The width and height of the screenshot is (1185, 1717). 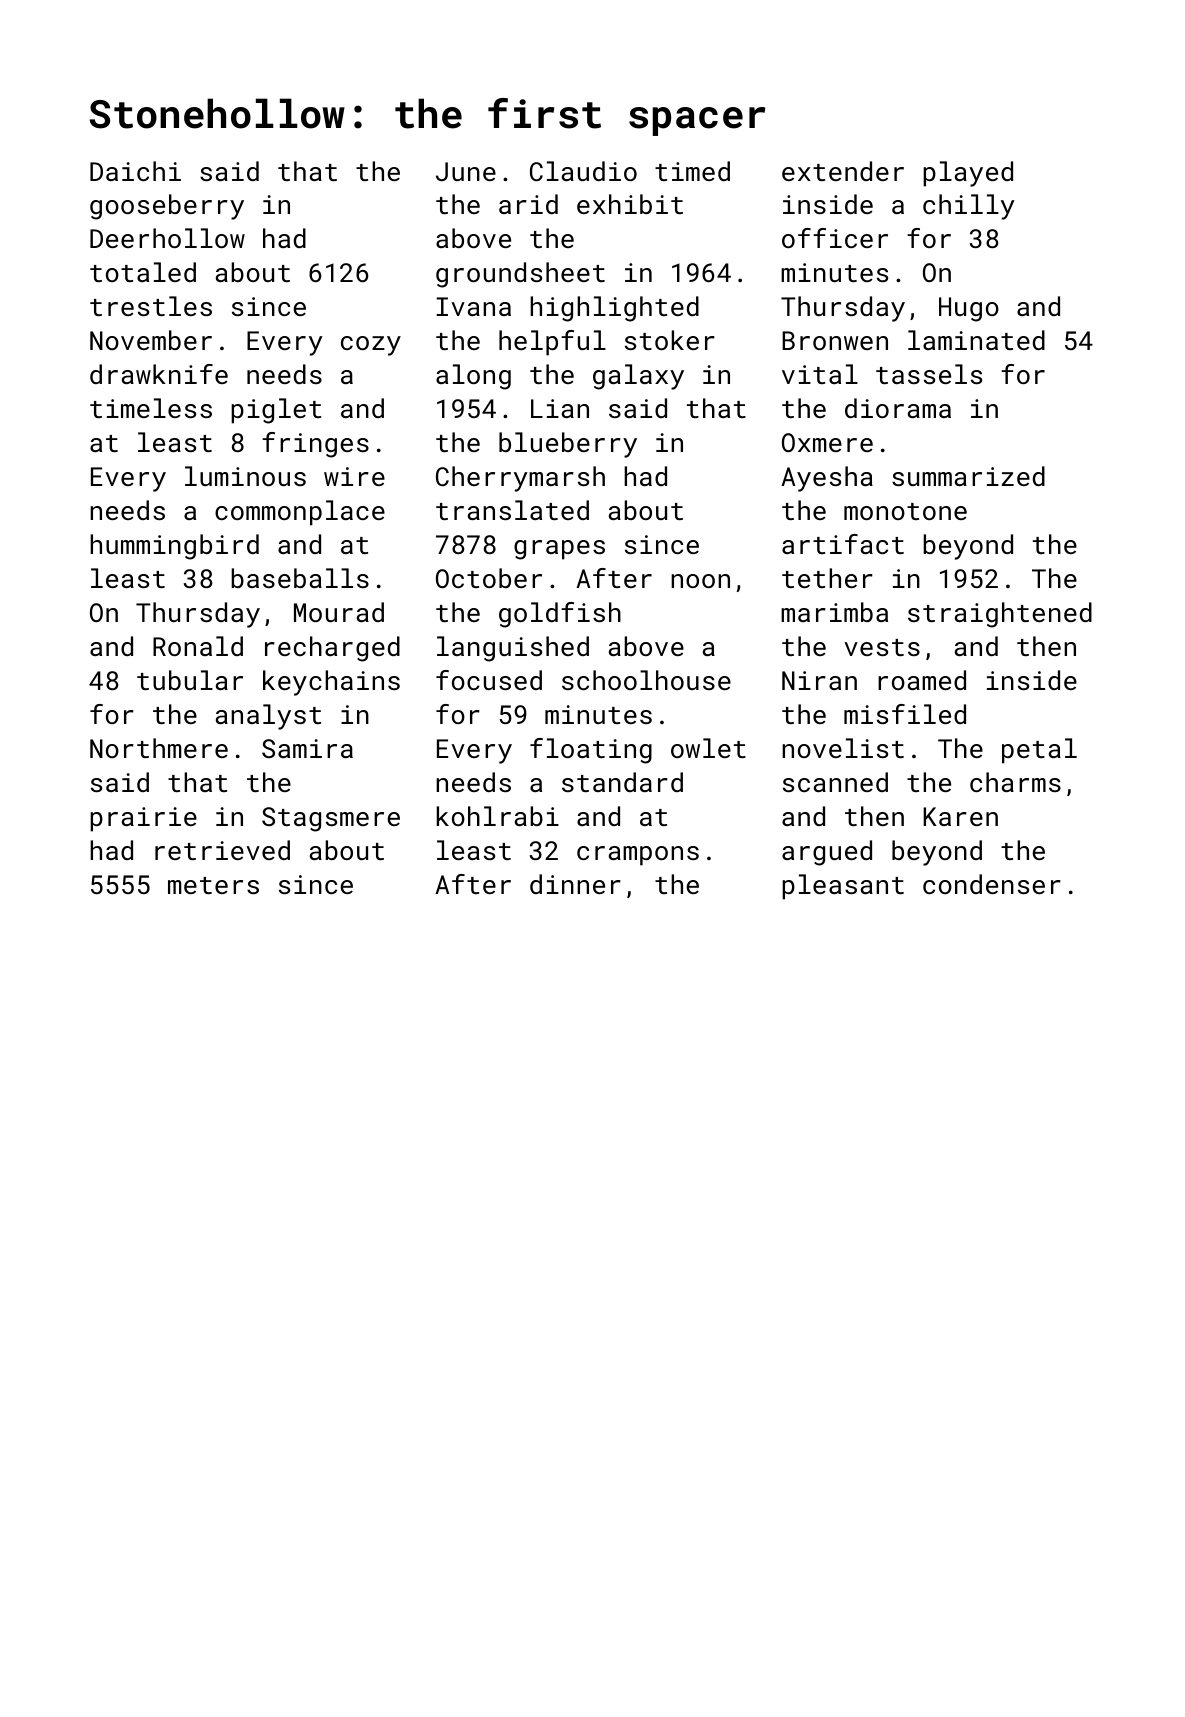 I want to click on straightened, so click(x=1000, y=615).
